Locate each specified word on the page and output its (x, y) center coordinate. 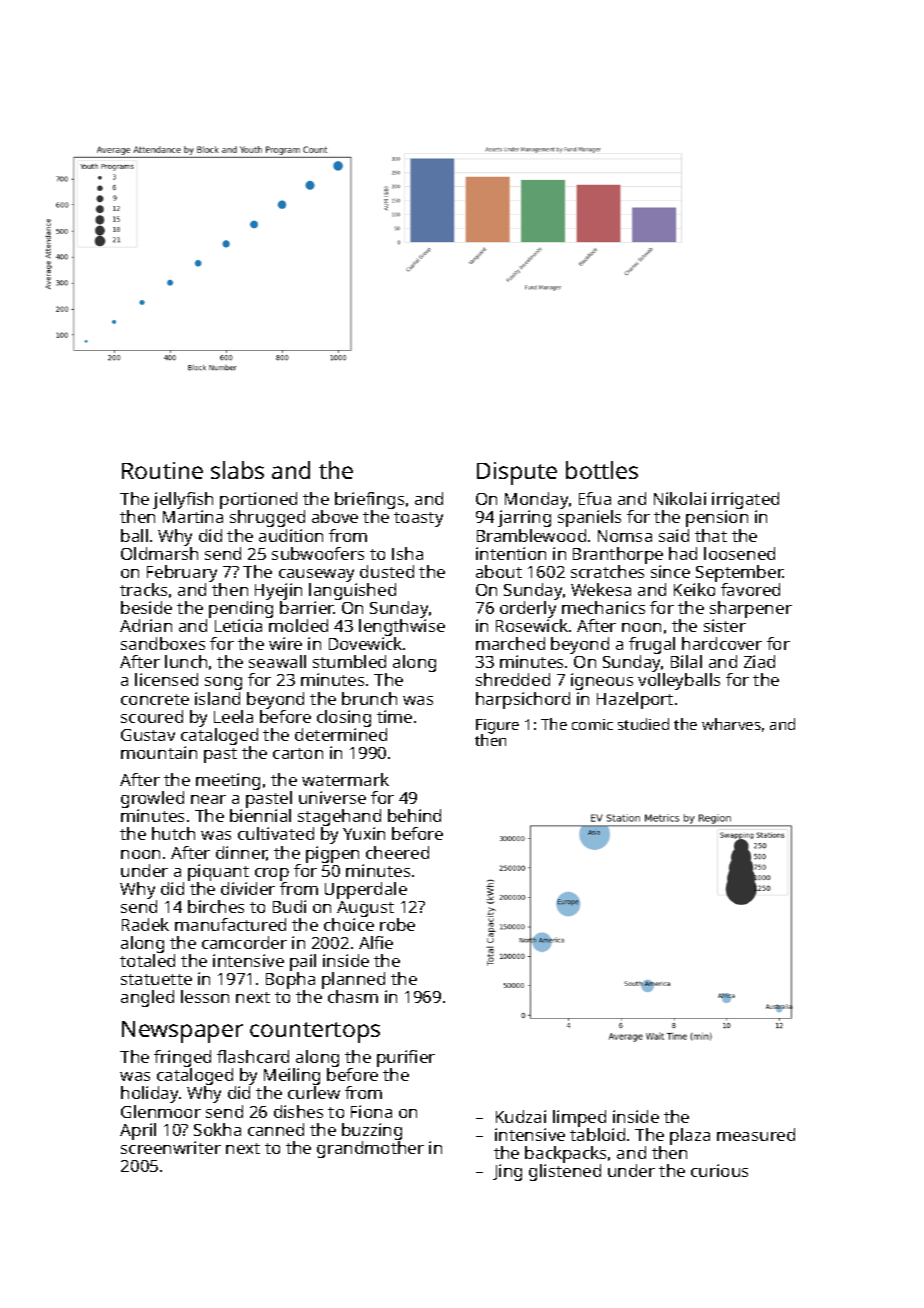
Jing (507, 1172)
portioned (258, 500)
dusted (387, 571)
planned (353, 980)
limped (579, 1118)
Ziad (759, 661)
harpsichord (523, 700)
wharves (731, 724)
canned (276, 1129)
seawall (277, 661)
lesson (205, 996)
